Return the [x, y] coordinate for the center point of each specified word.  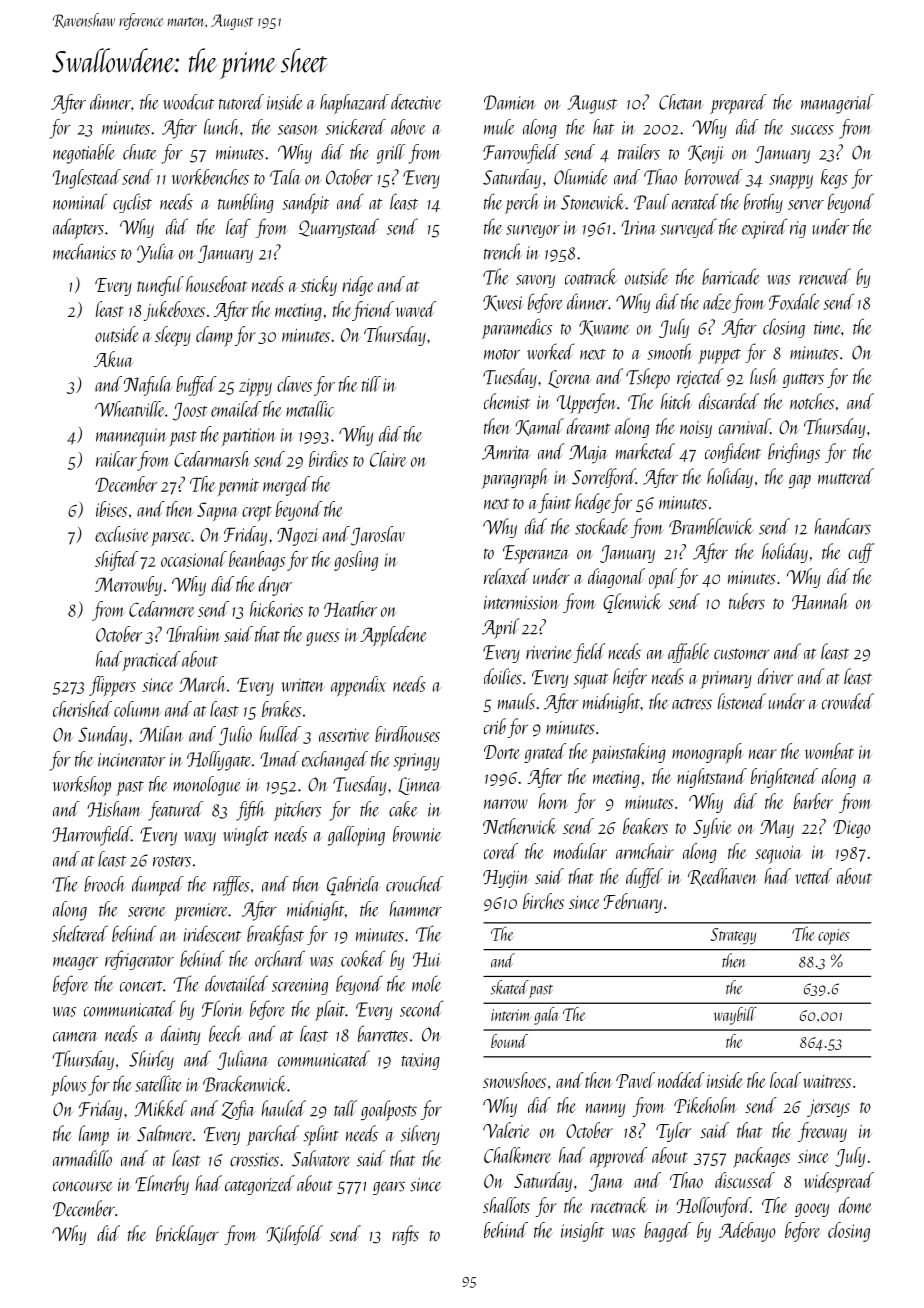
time [827, 328]
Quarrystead [339, 228]
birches [543, 901]
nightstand [712, 778]
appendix [358, 686]
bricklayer [187, 1235]
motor [502, 354]
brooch [104, 884]
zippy [255, 387]
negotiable [84, 154]
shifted [116, 561]
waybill [735, 1016]
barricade [731, 276]
